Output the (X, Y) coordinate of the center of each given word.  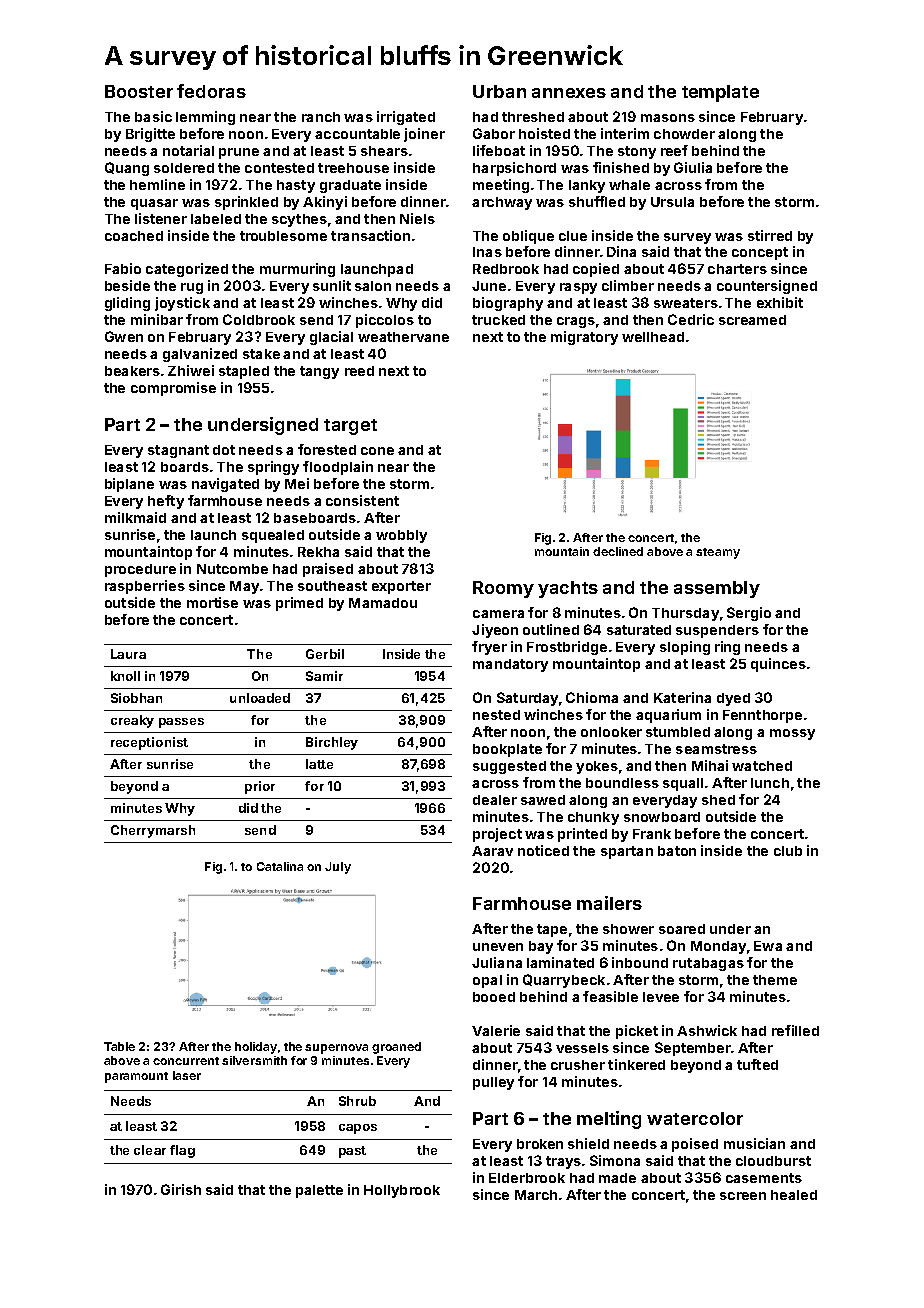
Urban (499, 91)
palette (319, 1191)
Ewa (768, 946)
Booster (139, 91)
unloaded (260, 698)
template (720, 93)
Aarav (492, 851)
